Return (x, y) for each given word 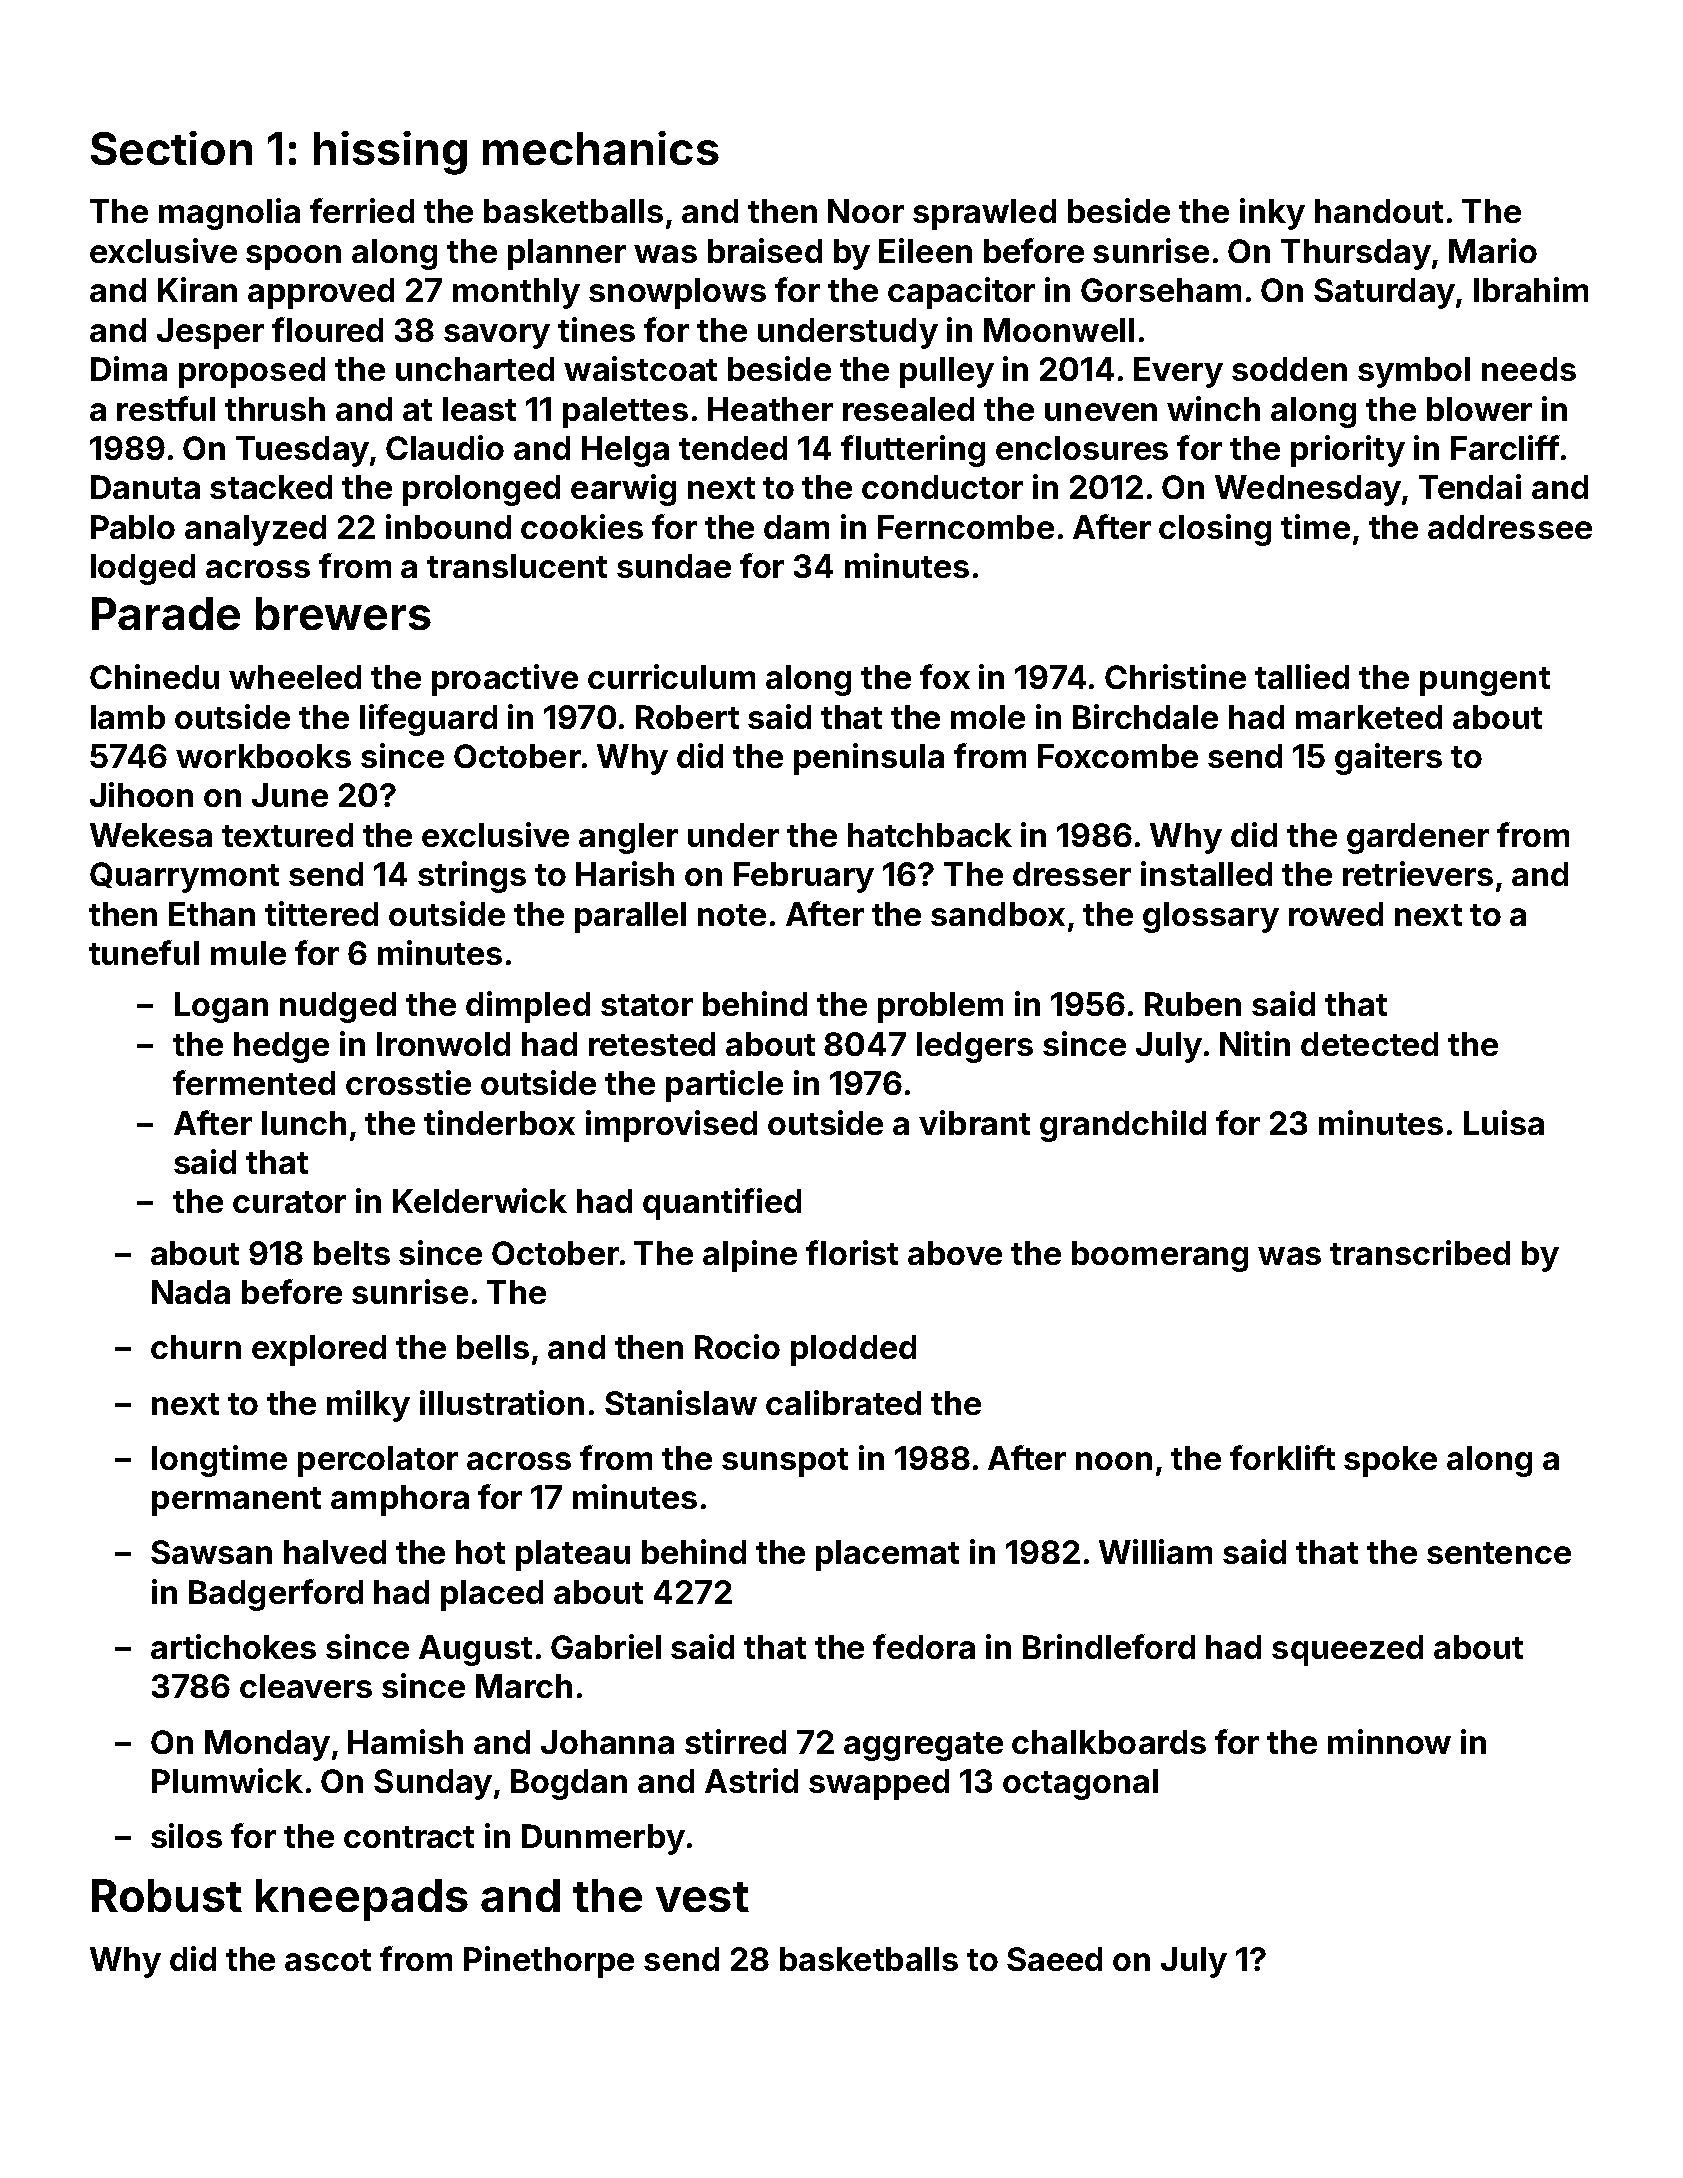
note (732, 915)
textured (287, 835)
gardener (1418, 838)
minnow (1389, 1741)
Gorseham (1161, 290)
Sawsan (211, 1552)
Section (171, 148)
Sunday (433, 1784)
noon (1114, 1461)
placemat (887, 1555)
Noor (866, 211)
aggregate (923, 1746)
